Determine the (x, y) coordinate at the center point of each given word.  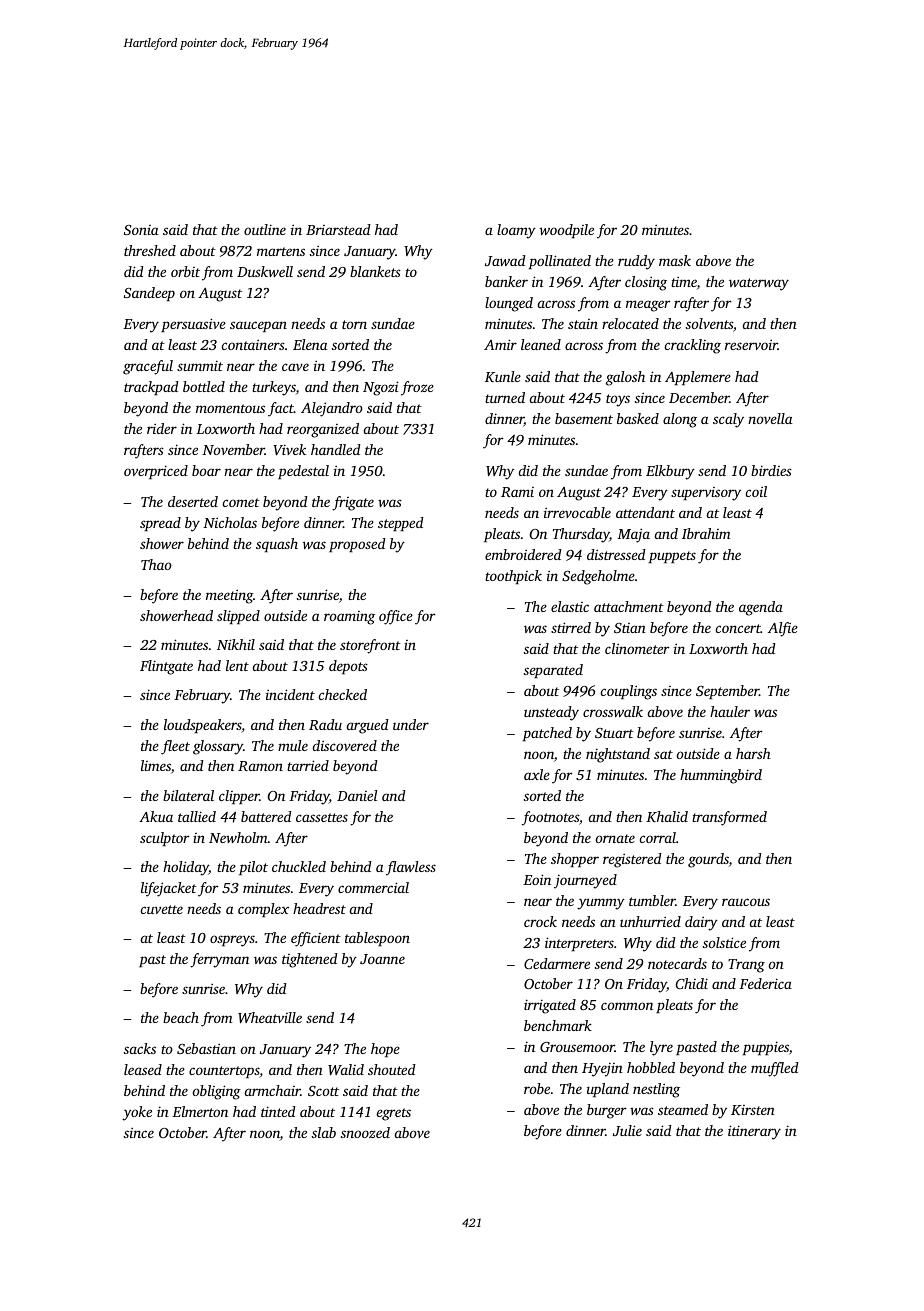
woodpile (567, 231)
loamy (516, 231)
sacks (140, 1048)
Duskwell (265, 271)
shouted (392, 1069)
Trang (746, 966)
